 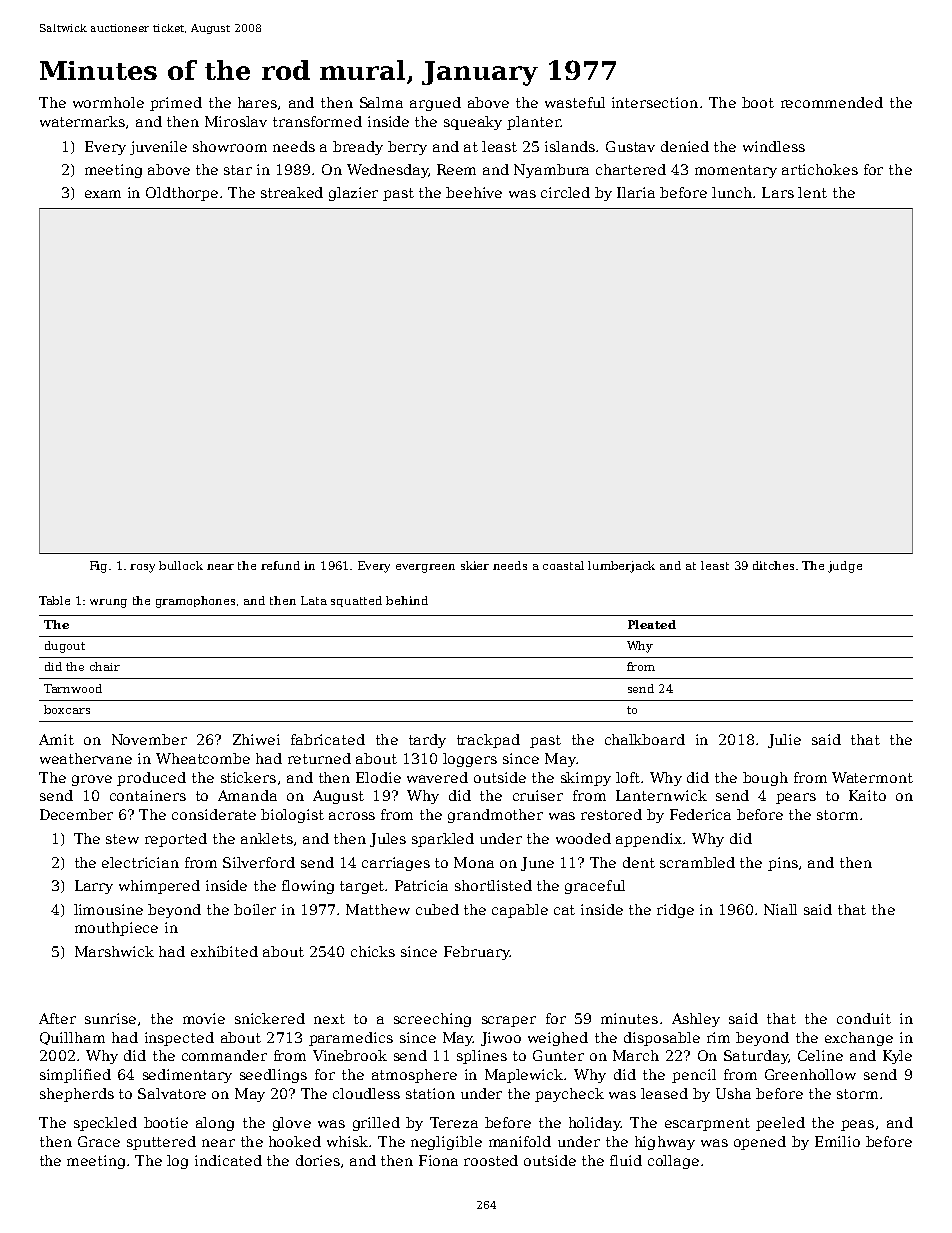 What do you see at coordinates (509, 1021) in the screenshot?
I see `scraper` at bounding box center [509, 1021].
